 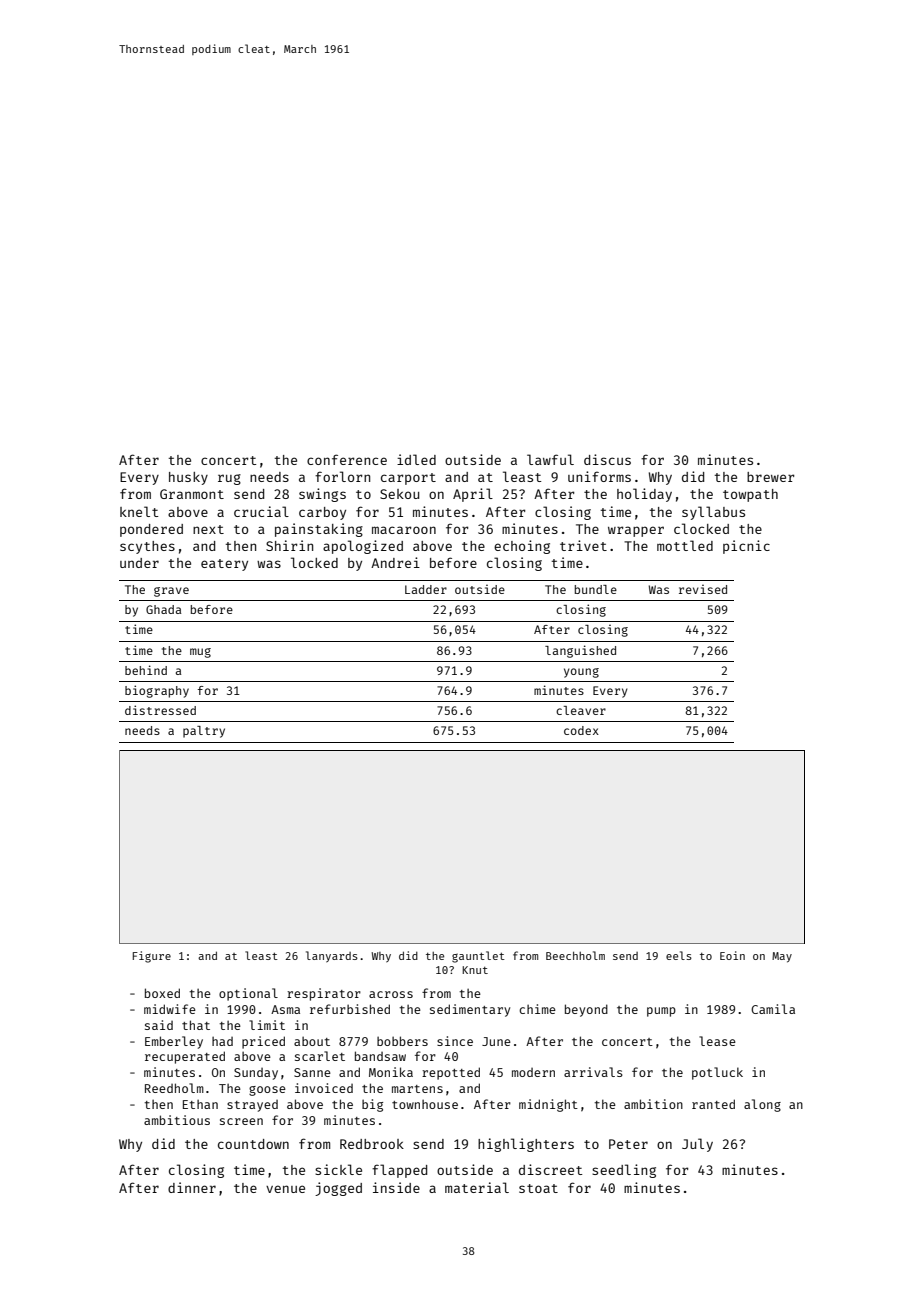 What do you see at coordinates (163, 609) in the document?
I see `Ghada` at bounding box center [163, 609].
